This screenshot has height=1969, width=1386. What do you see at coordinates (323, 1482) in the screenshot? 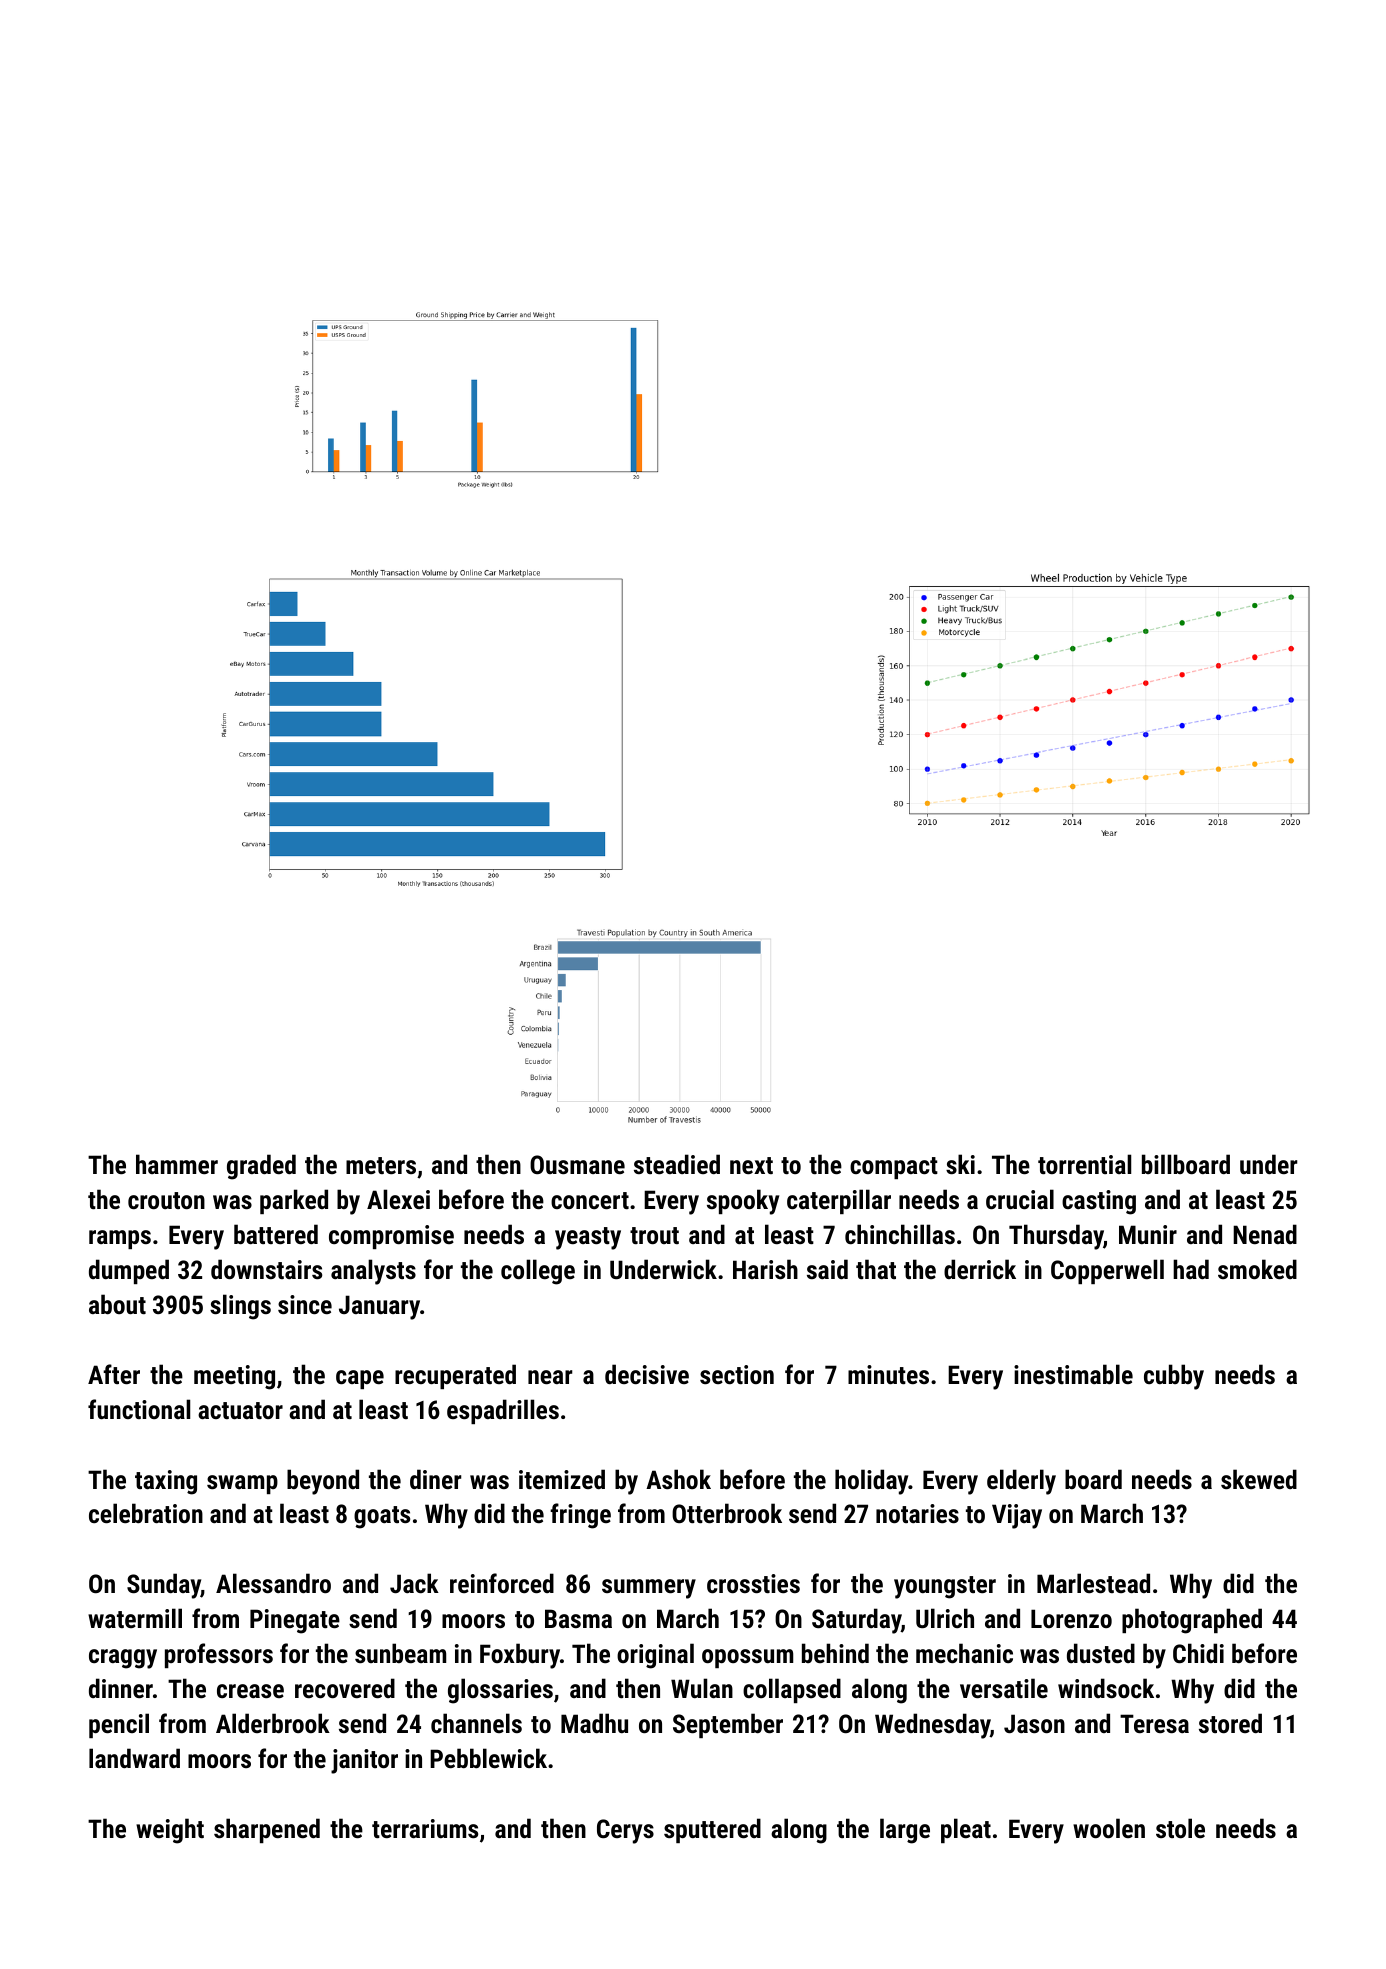
I see `beyond` at bounding box center [323, 1482].
